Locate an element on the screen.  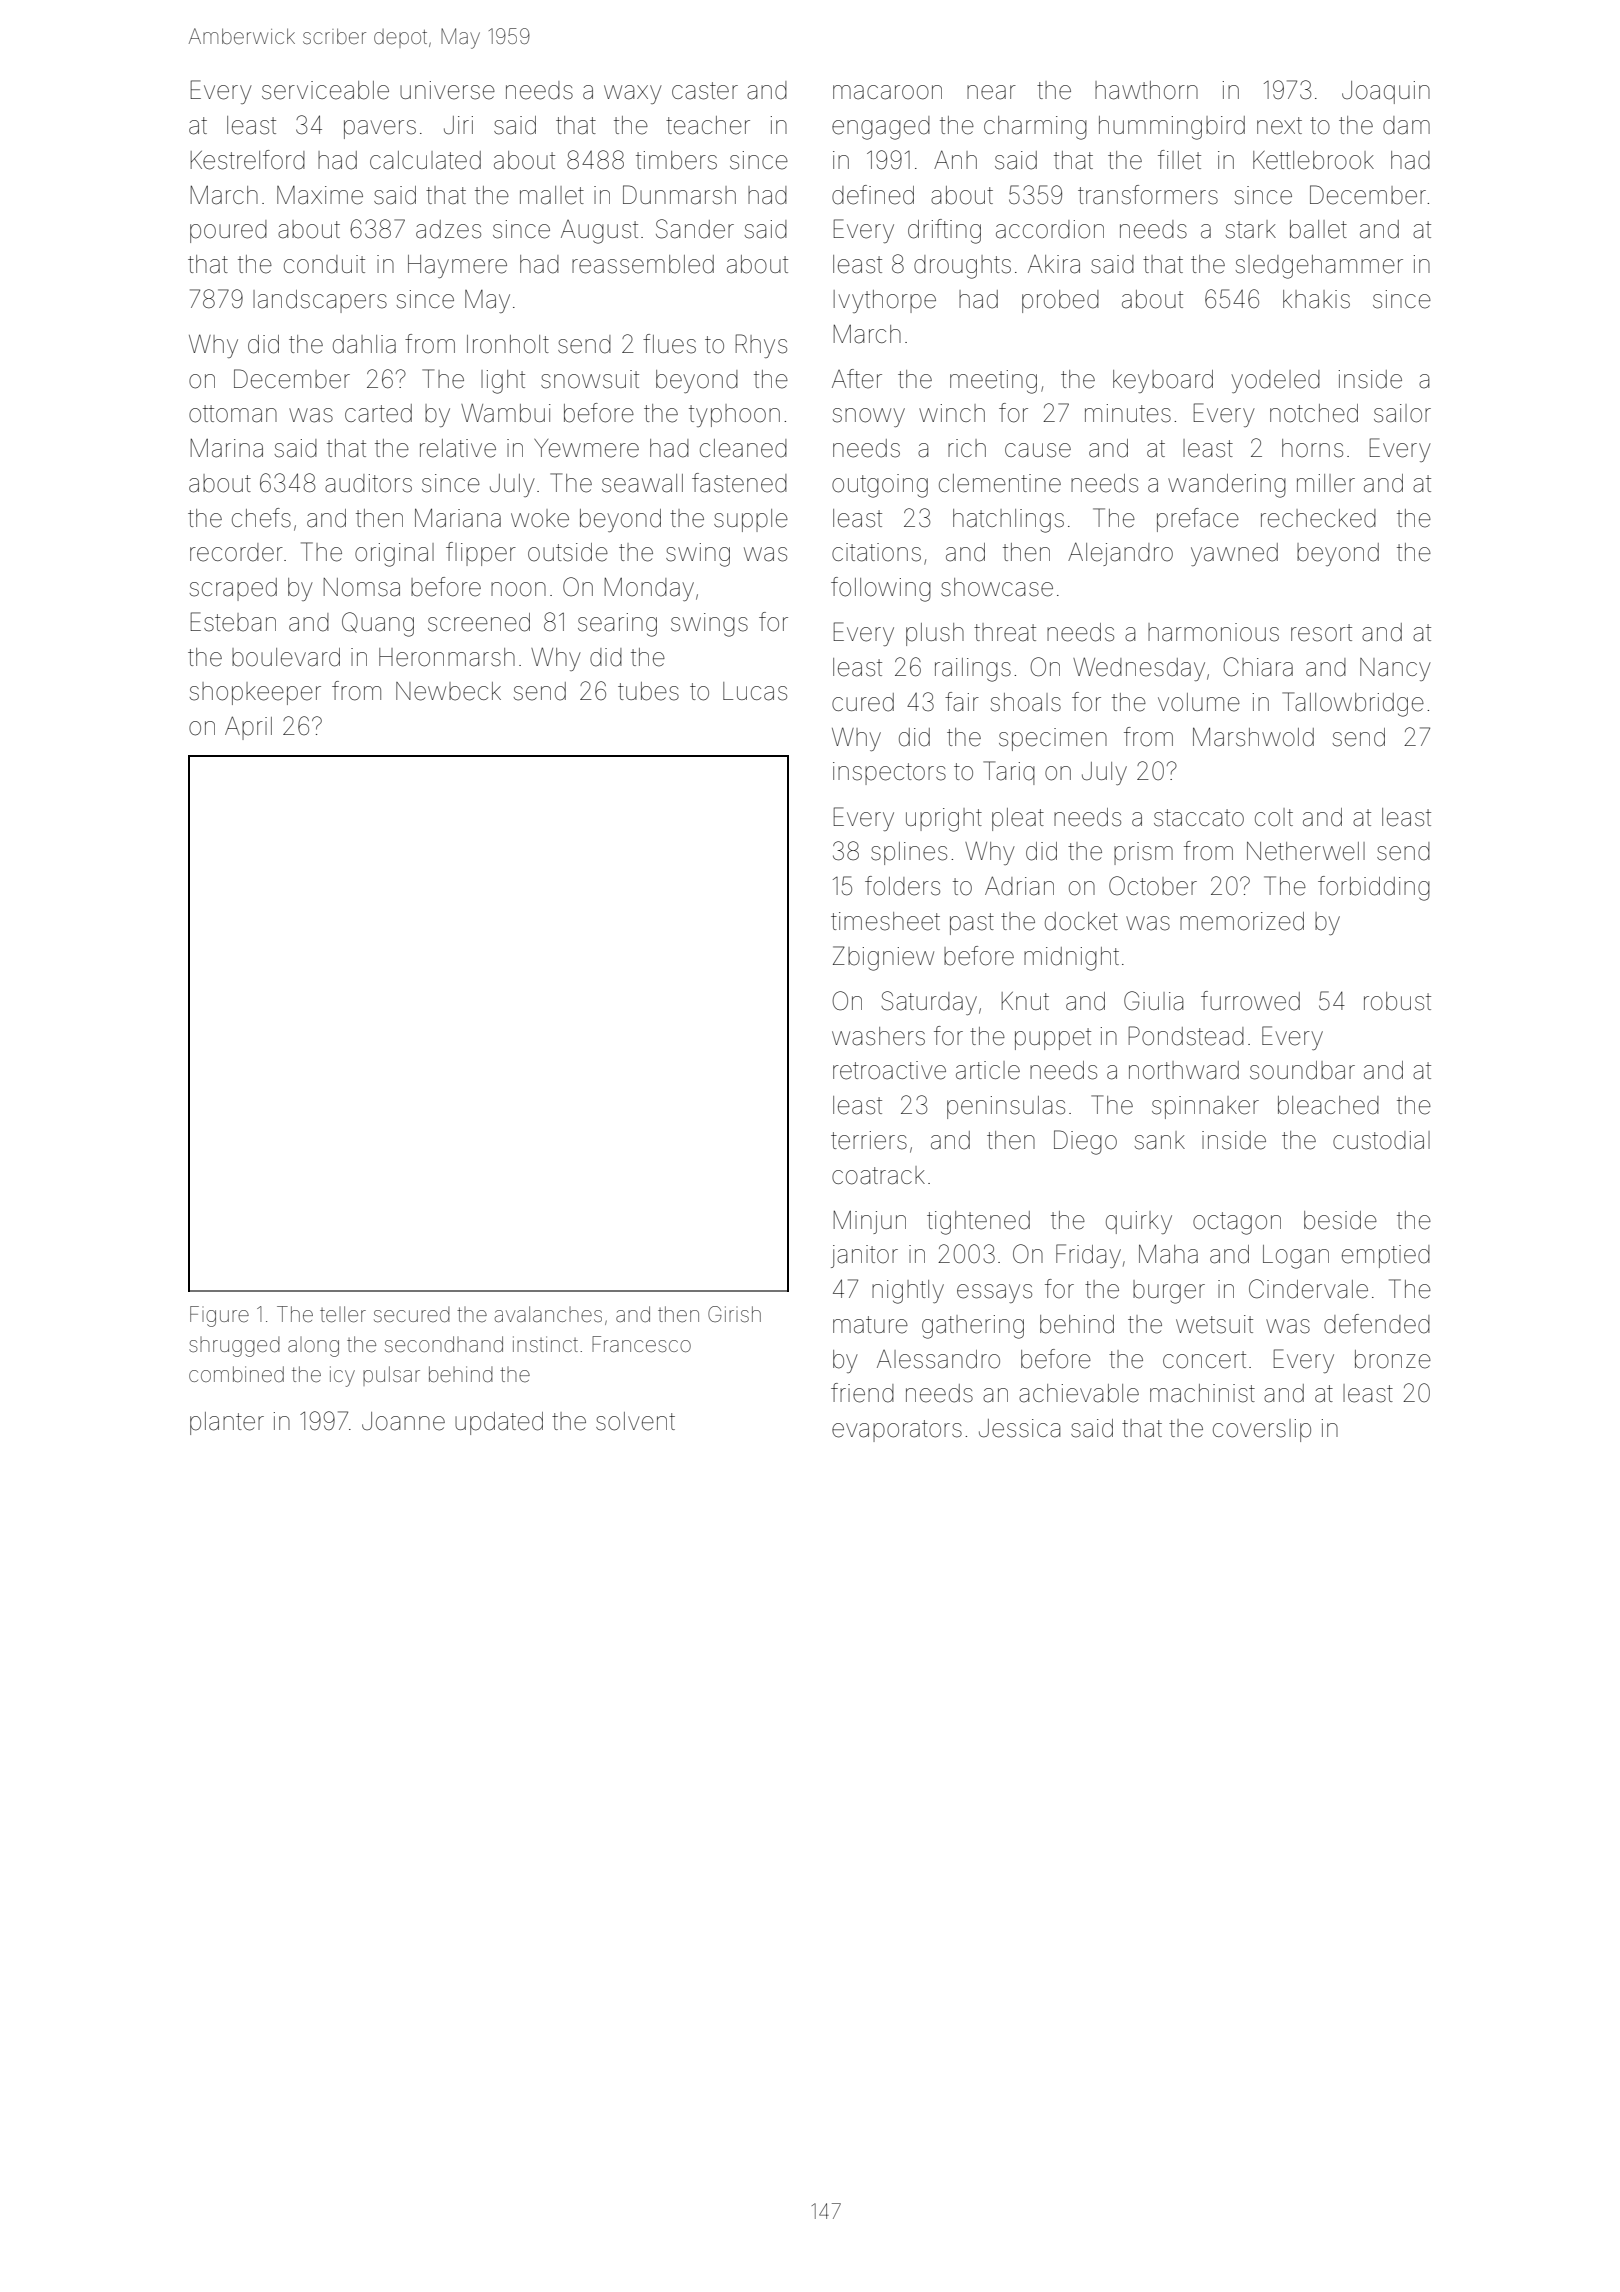
serviceable is located at coordinates (325, 90).
